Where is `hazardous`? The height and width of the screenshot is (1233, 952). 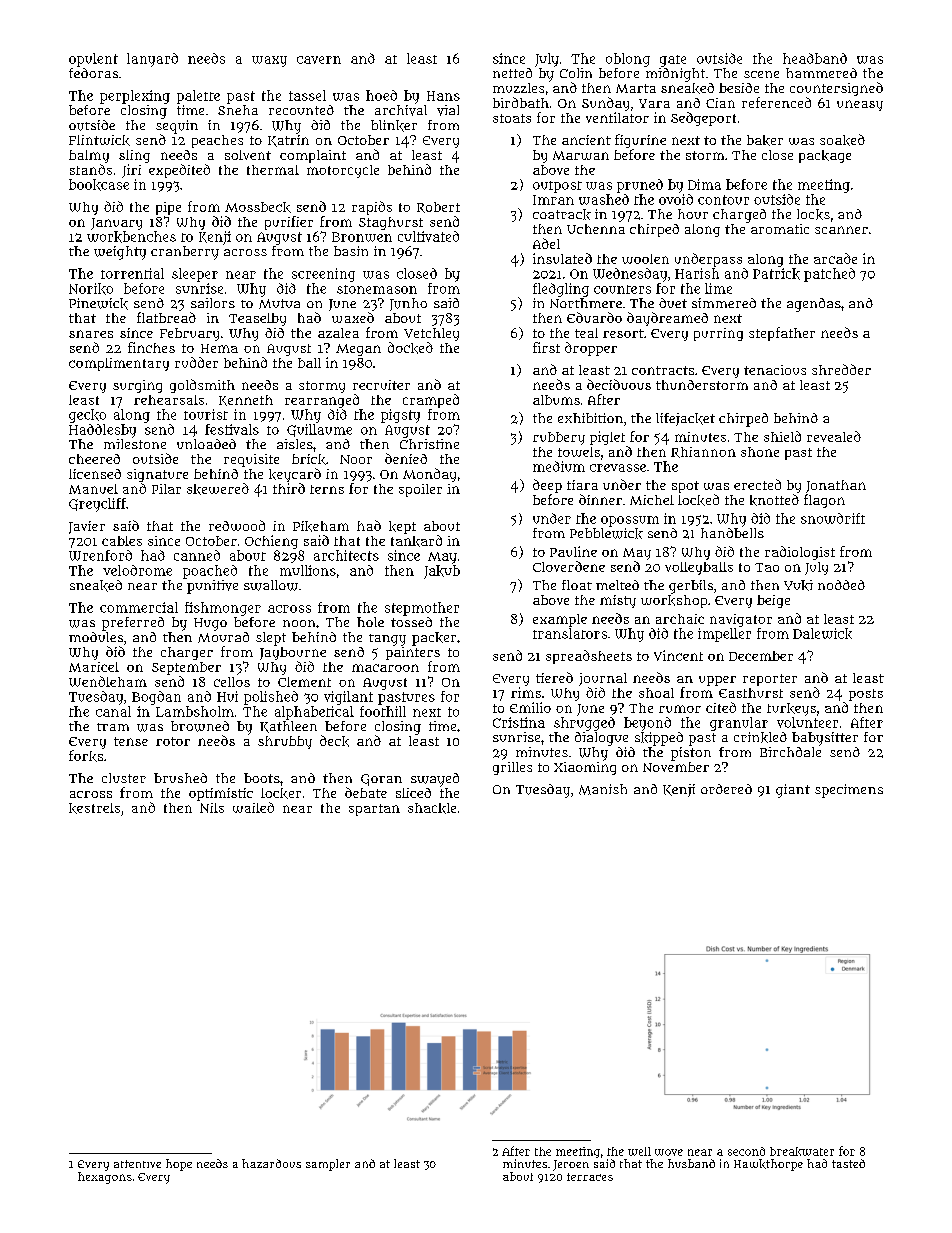
hazardous is located at coordinates (271, 1163).
